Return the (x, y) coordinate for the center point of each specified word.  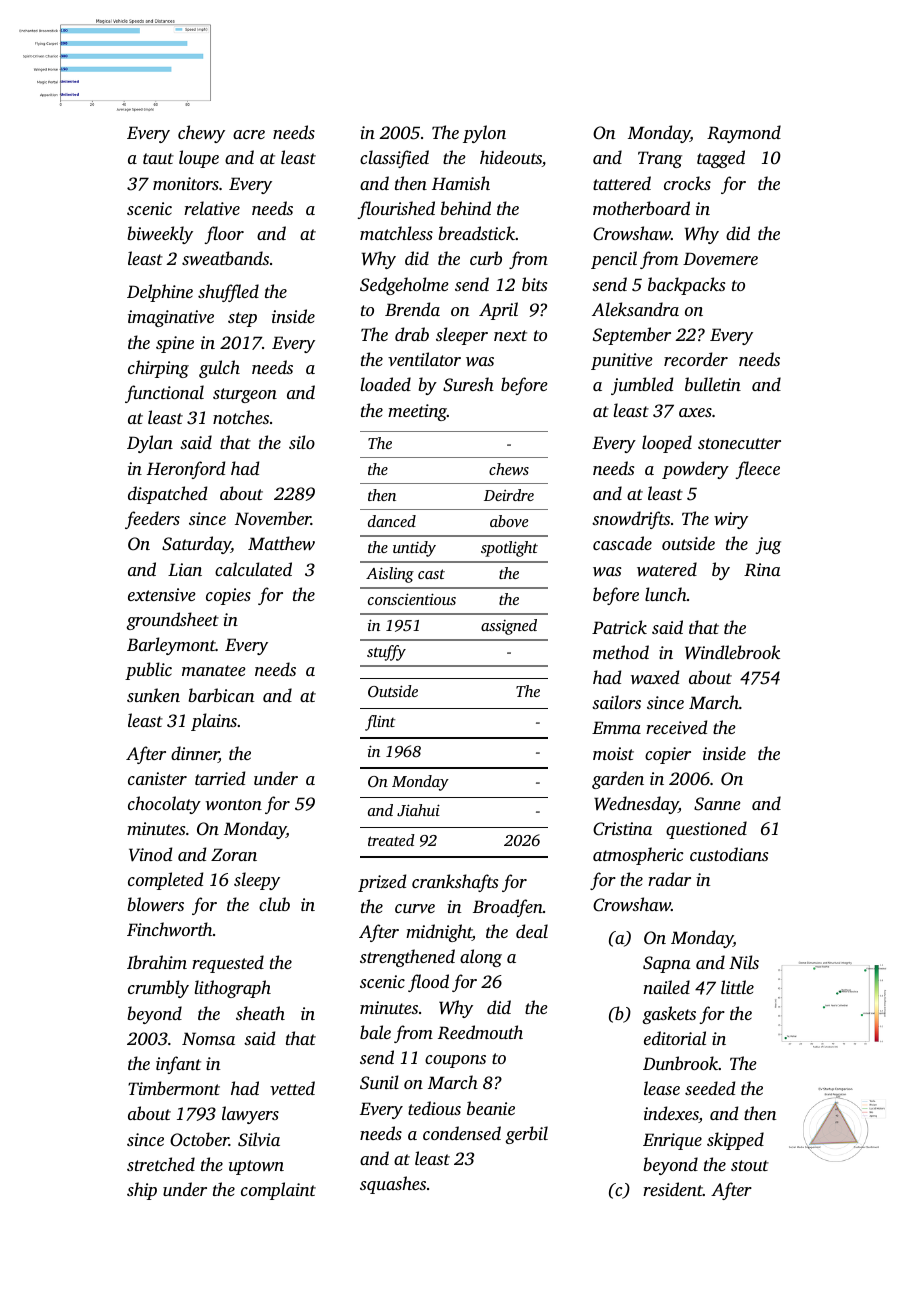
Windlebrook (732, 652)
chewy (201, 134)
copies (228, 596)
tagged (721, 159)
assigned (509, 627)
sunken (153, 695)
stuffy (386, 653)
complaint (278, 1191)
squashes (393, 1185)
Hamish (461, 183)
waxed (655, 677)
